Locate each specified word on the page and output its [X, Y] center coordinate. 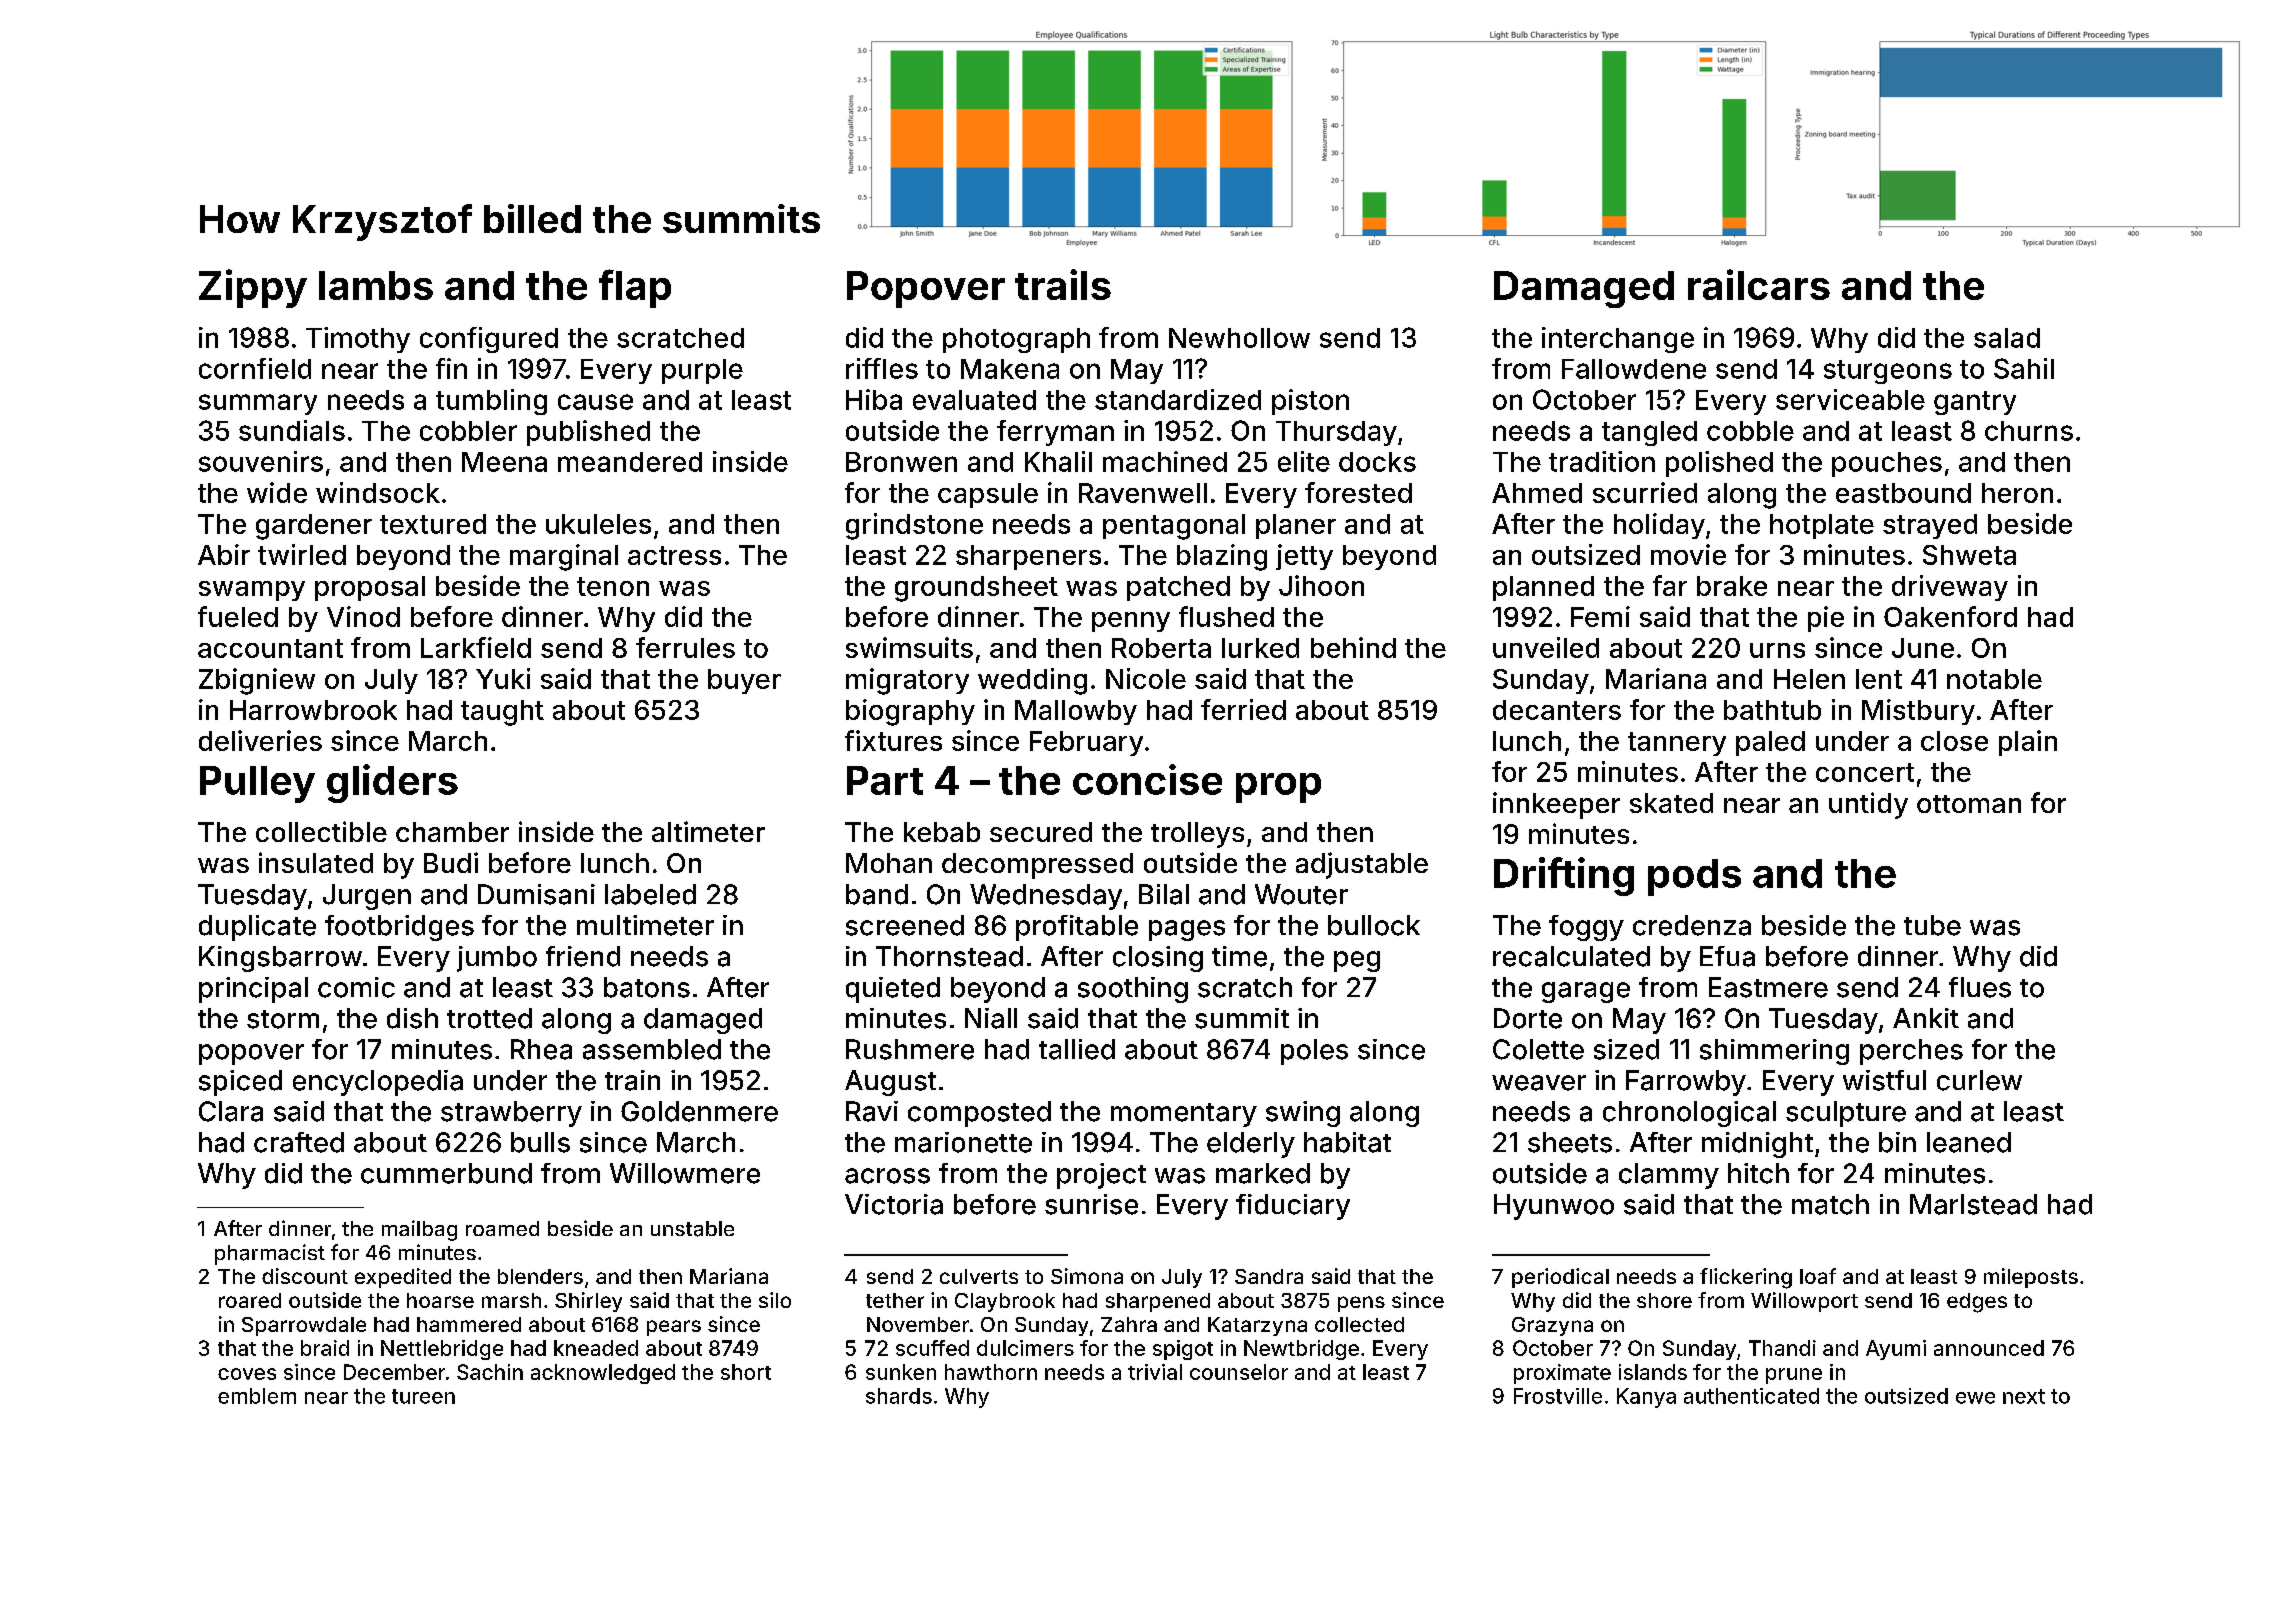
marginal [564, 557]
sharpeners [1028, 557]
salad [2007, 338]
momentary [1184, 1115]
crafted [299, 1142]
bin [1897, 1142]
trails [1063, 284]
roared [250, 1300]
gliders [392, 783]
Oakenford [1950, 616]
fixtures [893, 740]
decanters [1557, 710]
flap [635, 288]
